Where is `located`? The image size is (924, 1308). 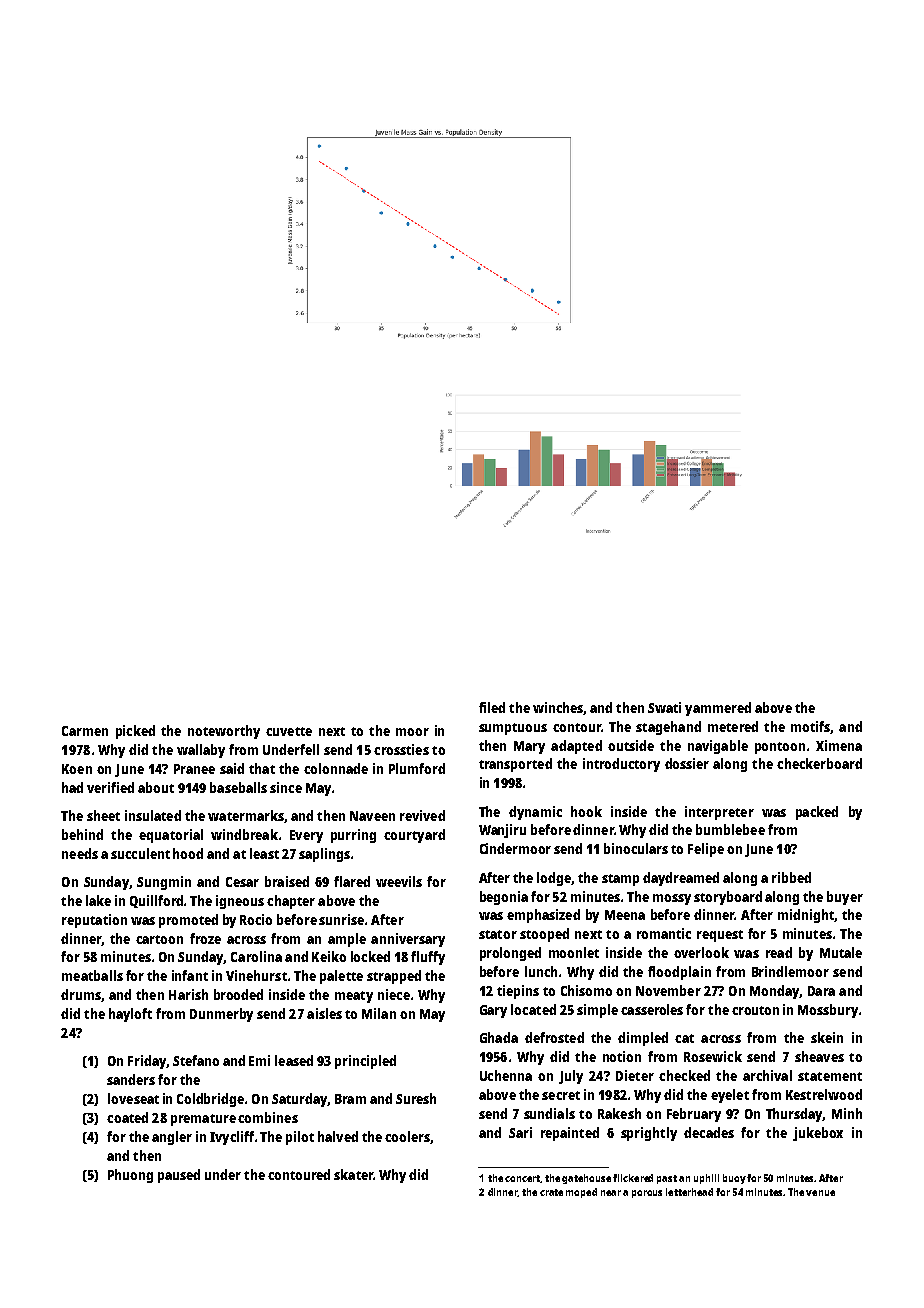 located is located at coordinates (533, 1009).
